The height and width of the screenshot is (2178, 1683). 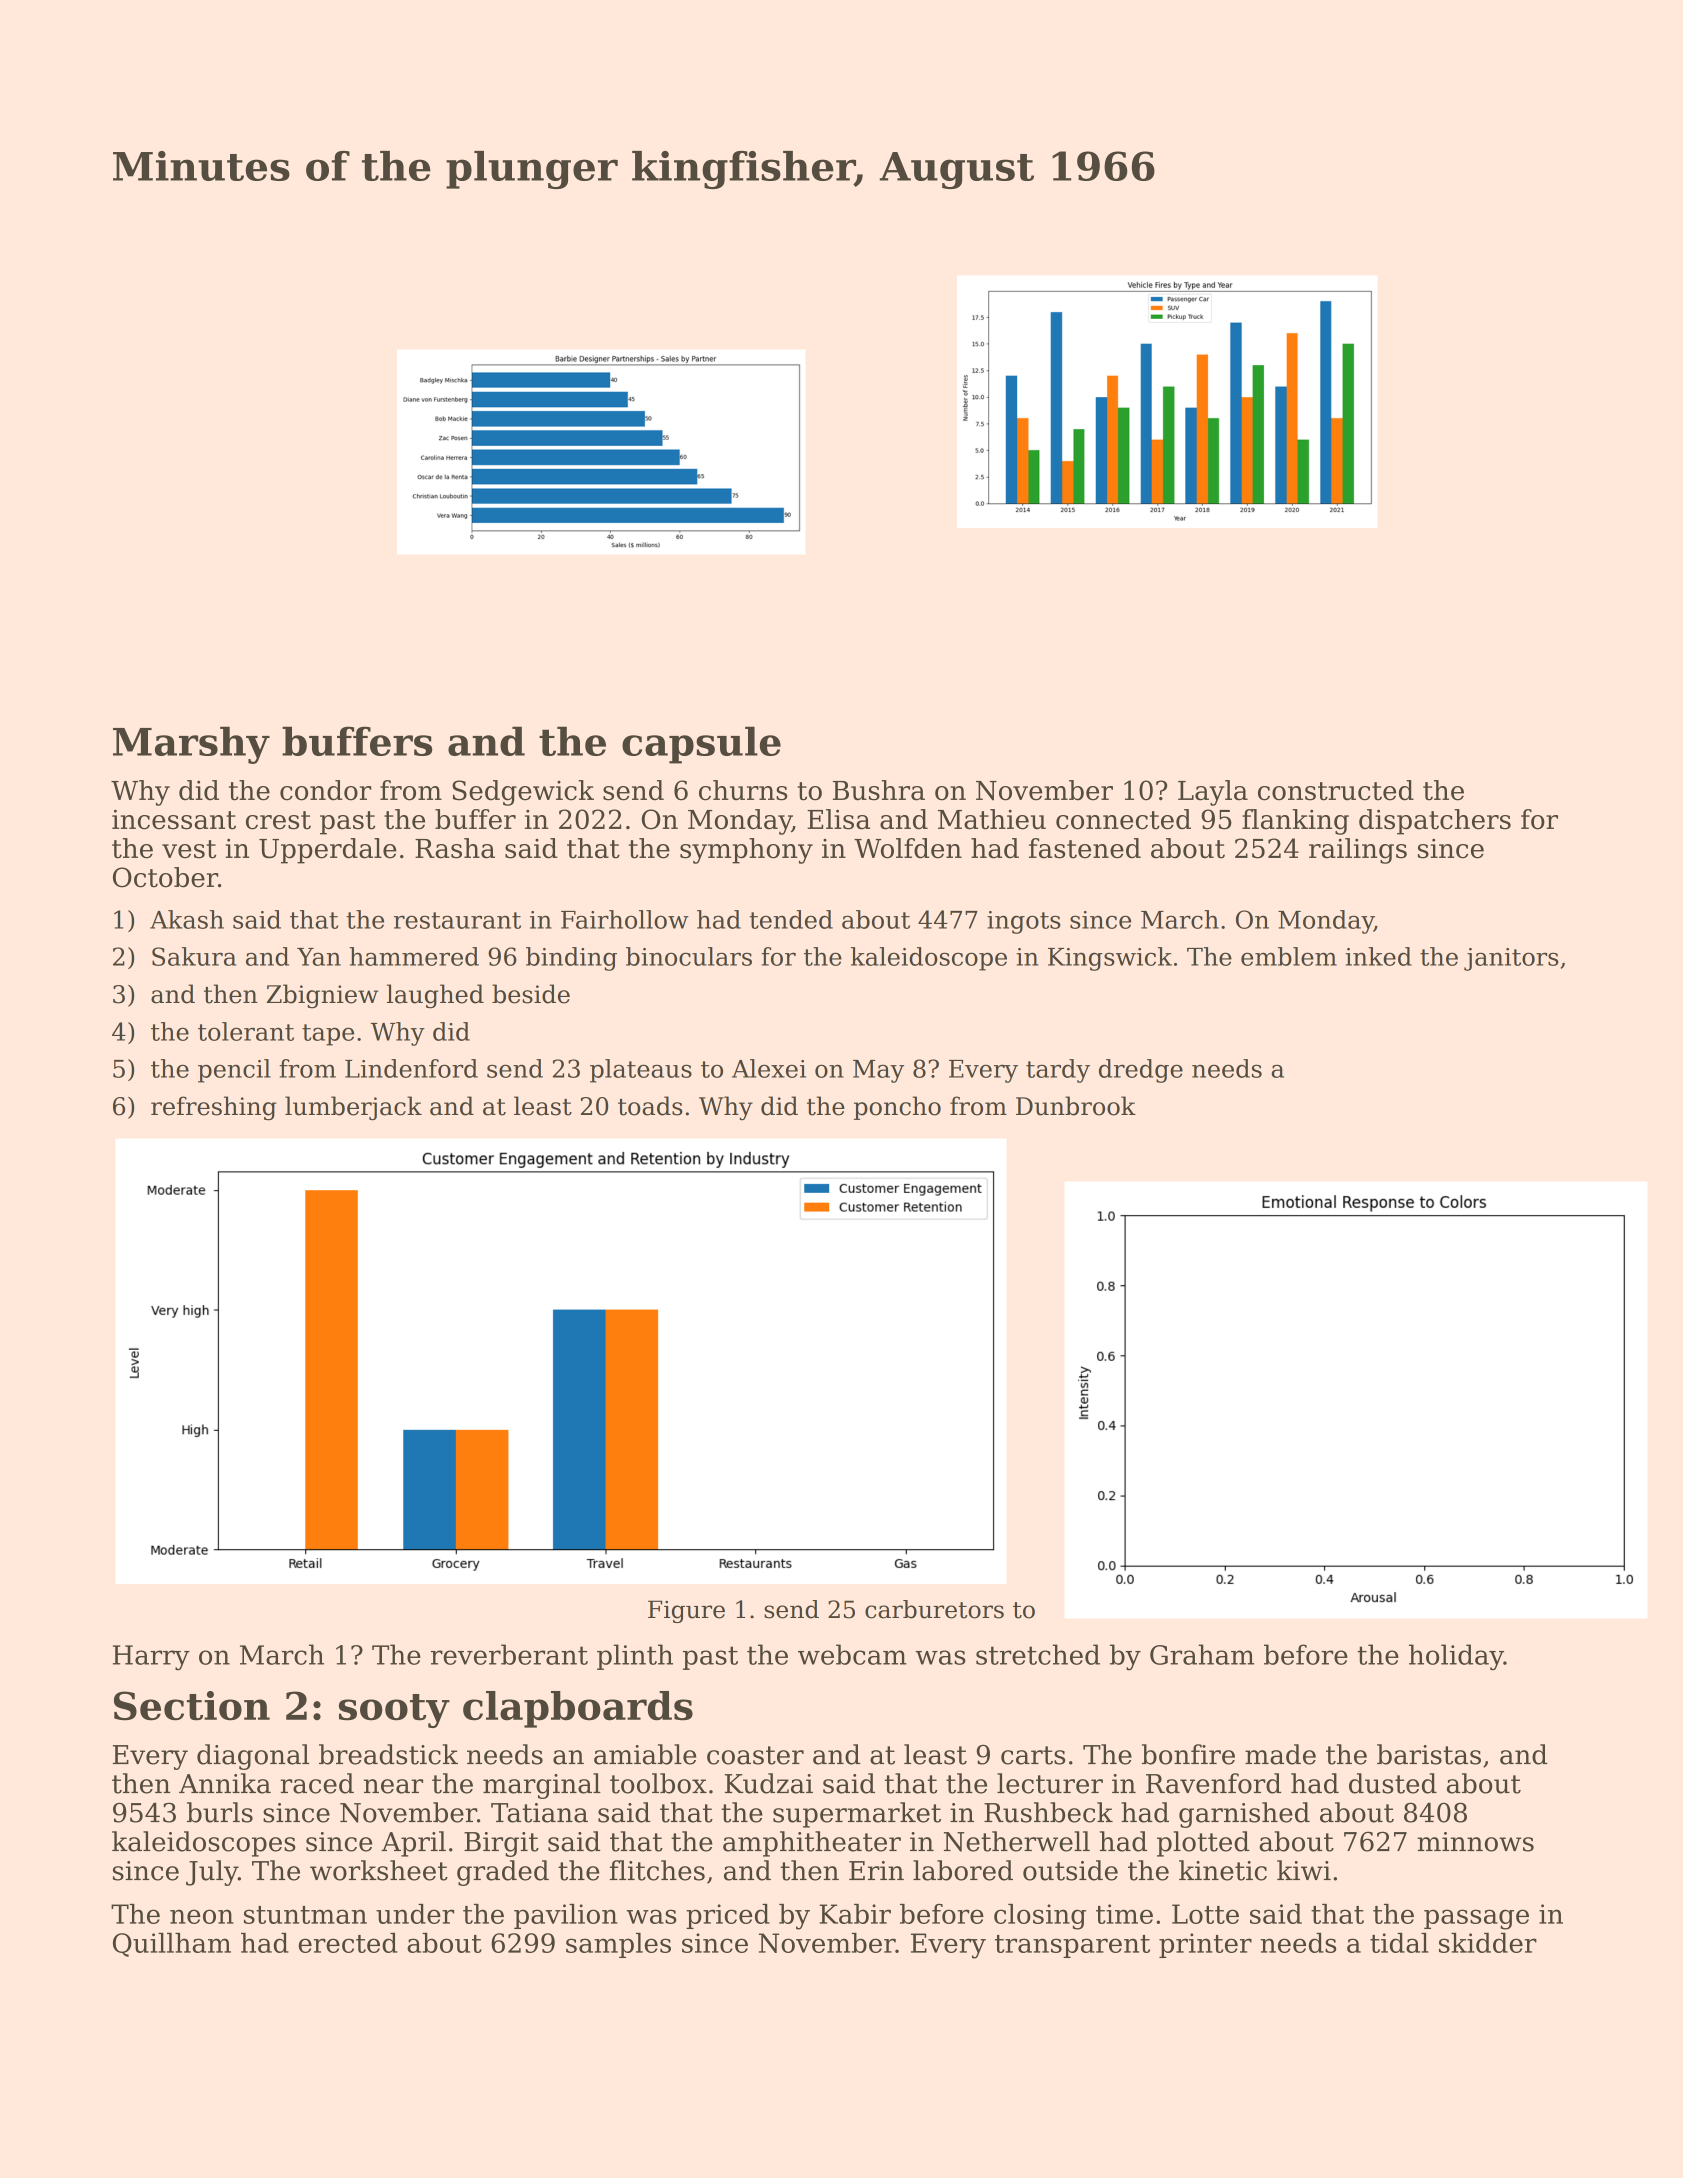 I want to click on incessant, so click(x=174, y=819).
